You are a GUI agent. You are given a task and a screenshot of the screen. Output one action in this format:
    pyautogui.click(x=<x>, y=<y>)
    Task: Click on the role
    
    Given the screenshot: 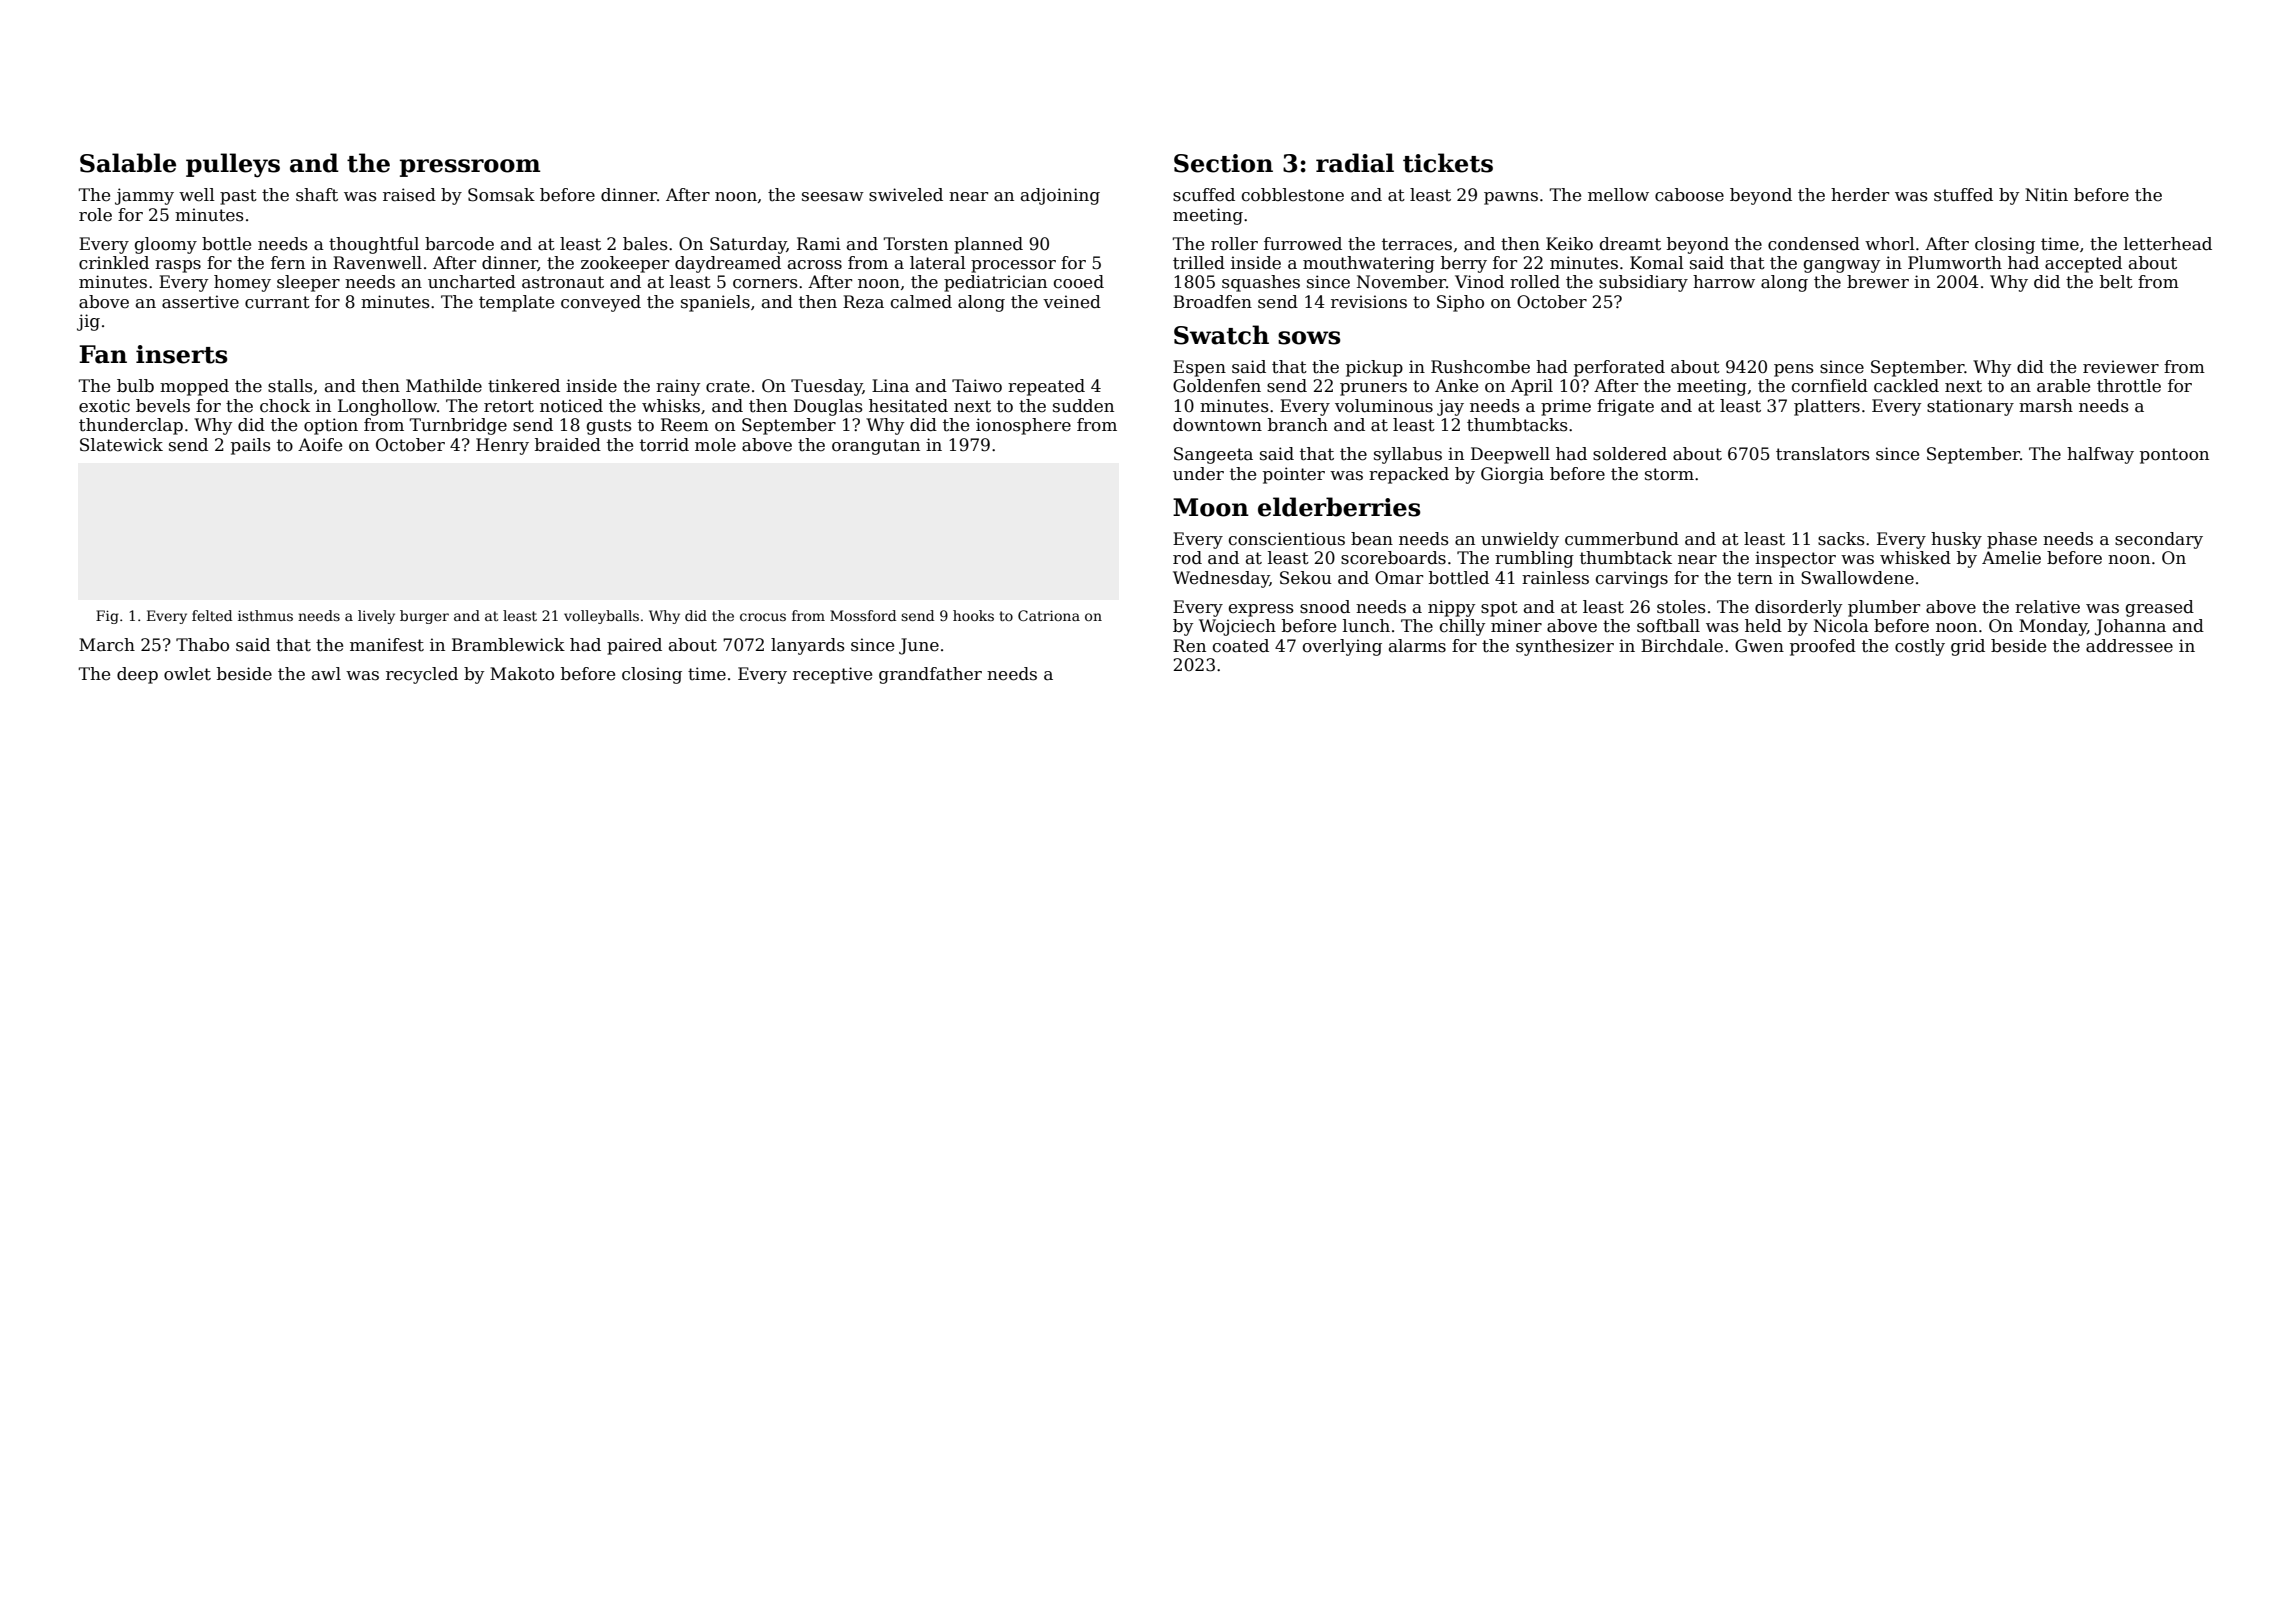 What is the action you would take?
    pyautogui.click(x=95, y=215)
